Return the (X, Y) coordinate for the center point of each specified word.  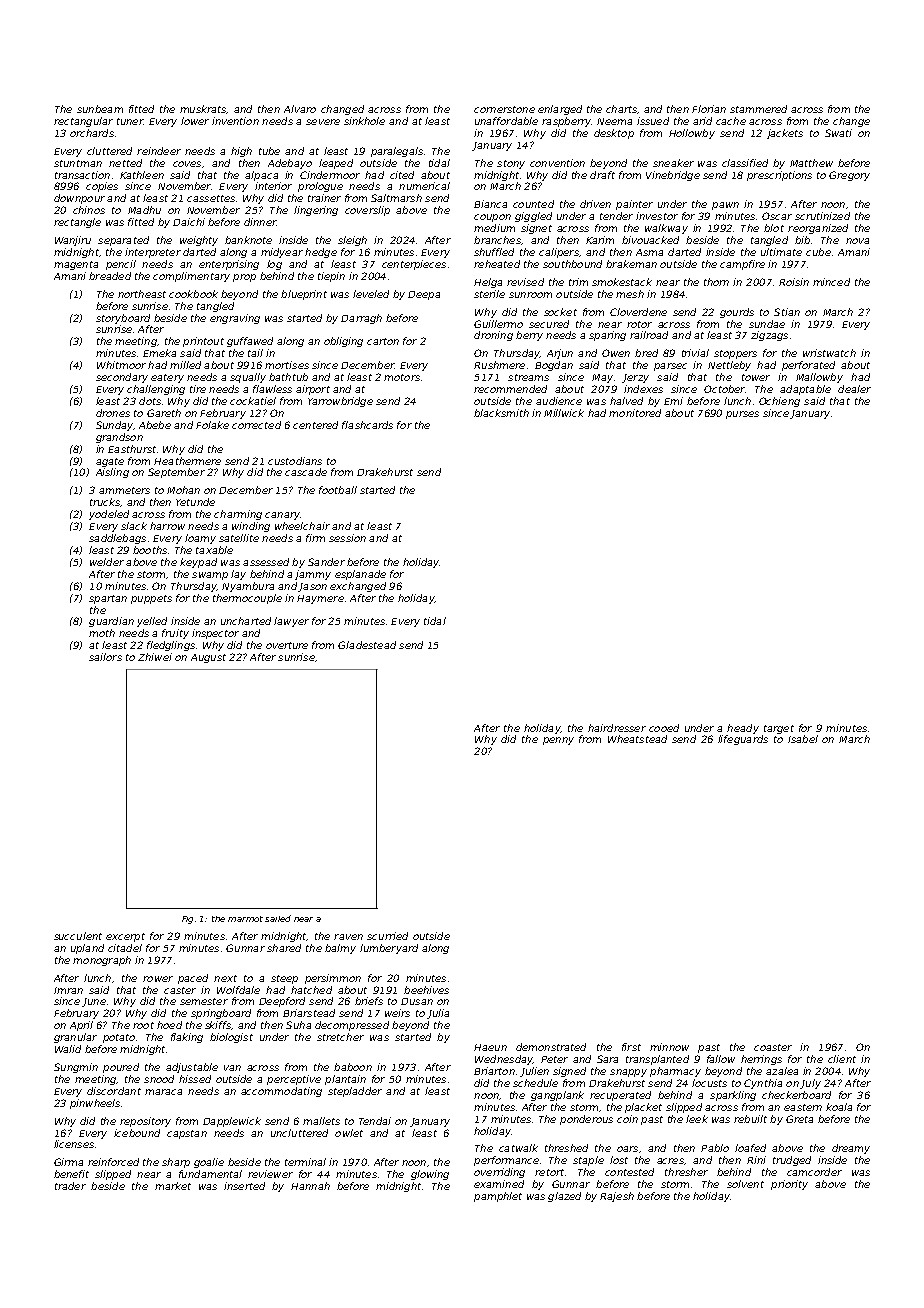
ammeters (124, 490)
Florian (709, 109)
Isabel (803, 739)
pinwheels (95, 1104)
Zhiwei (155, 657)
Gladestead (367, 645)
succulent (78, 936)
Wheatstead (637, 739)
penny (558, 741)
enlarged (560, 110)
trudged (792, 1161)
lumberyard (389, 949)
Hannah (310, 1186)
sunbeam (100, 109)
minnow (669, 1047)
